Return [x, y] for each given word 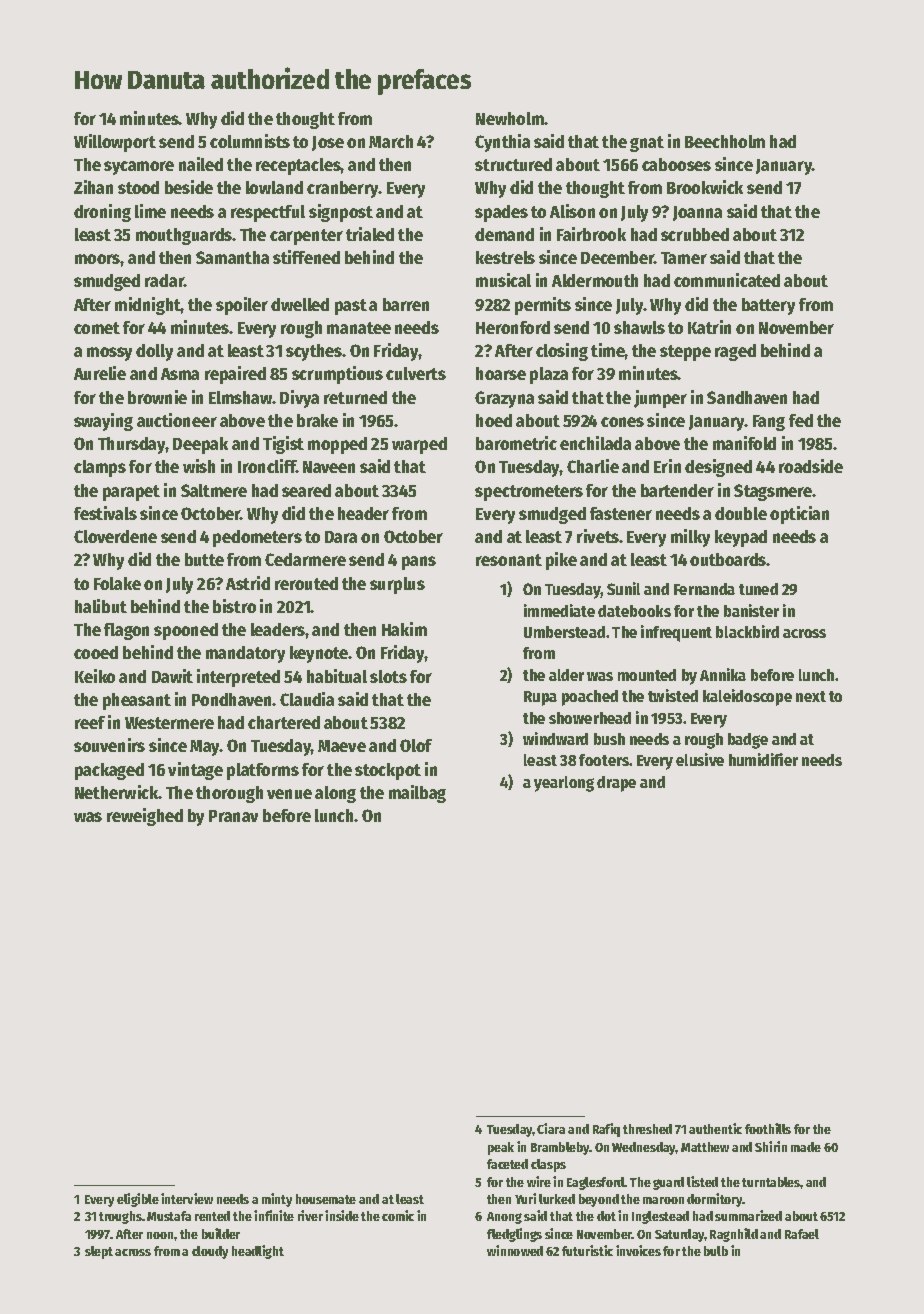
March [391, 141]
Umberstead [564, 632]
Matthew [705, 1147]
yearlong [564, 784]
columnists [250, 141]
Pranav [233, 816]
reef [90, 722]
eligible [138, 1200]
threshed [647, 1129]
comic [398, 1215]
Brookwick [705, 187]
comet [97, 328]
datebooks [634, 611]
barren [406, 304]
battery [768, 306]
